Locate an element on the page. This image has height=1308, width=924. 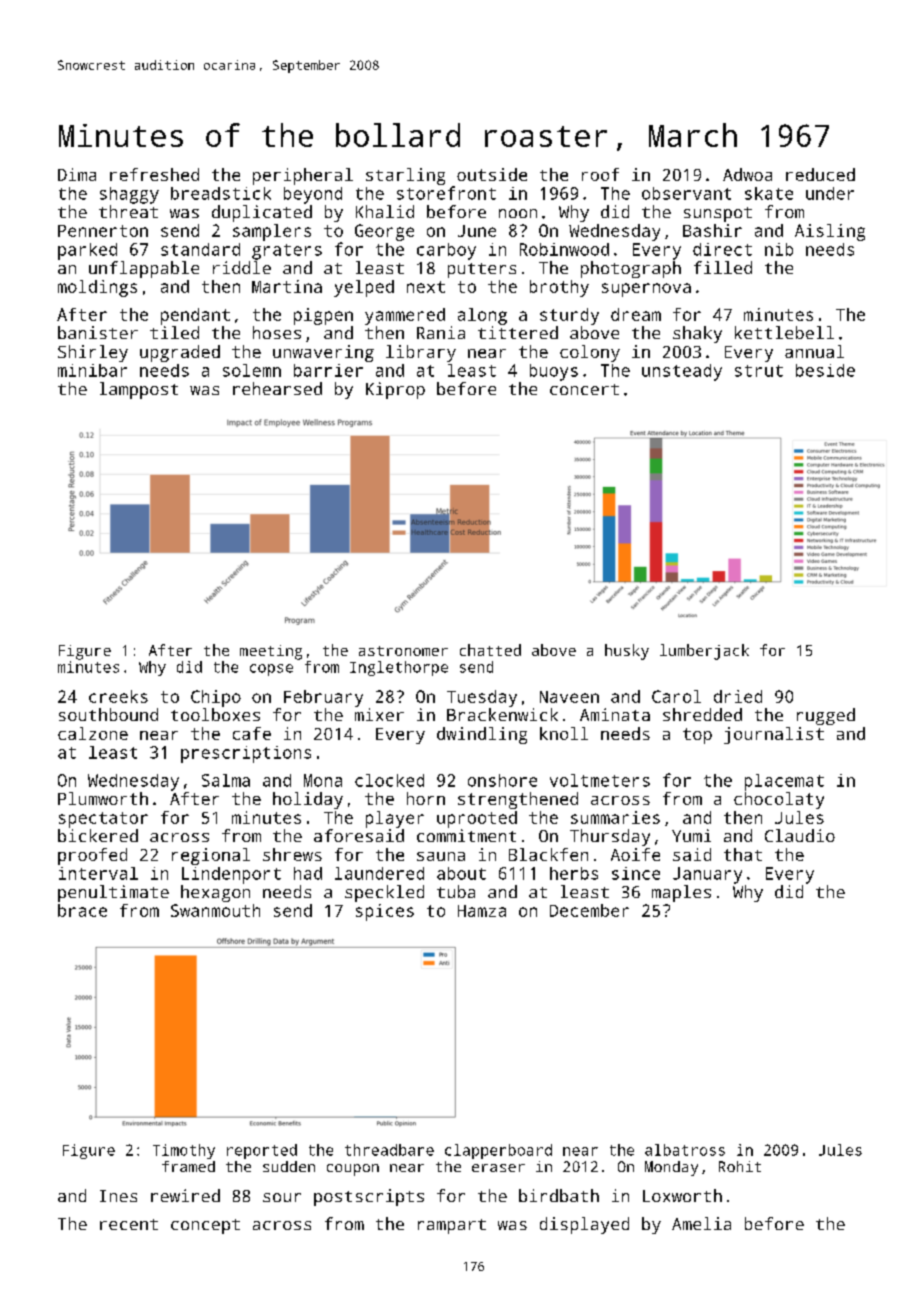
unsteady is located at coordinates (682, 372).
